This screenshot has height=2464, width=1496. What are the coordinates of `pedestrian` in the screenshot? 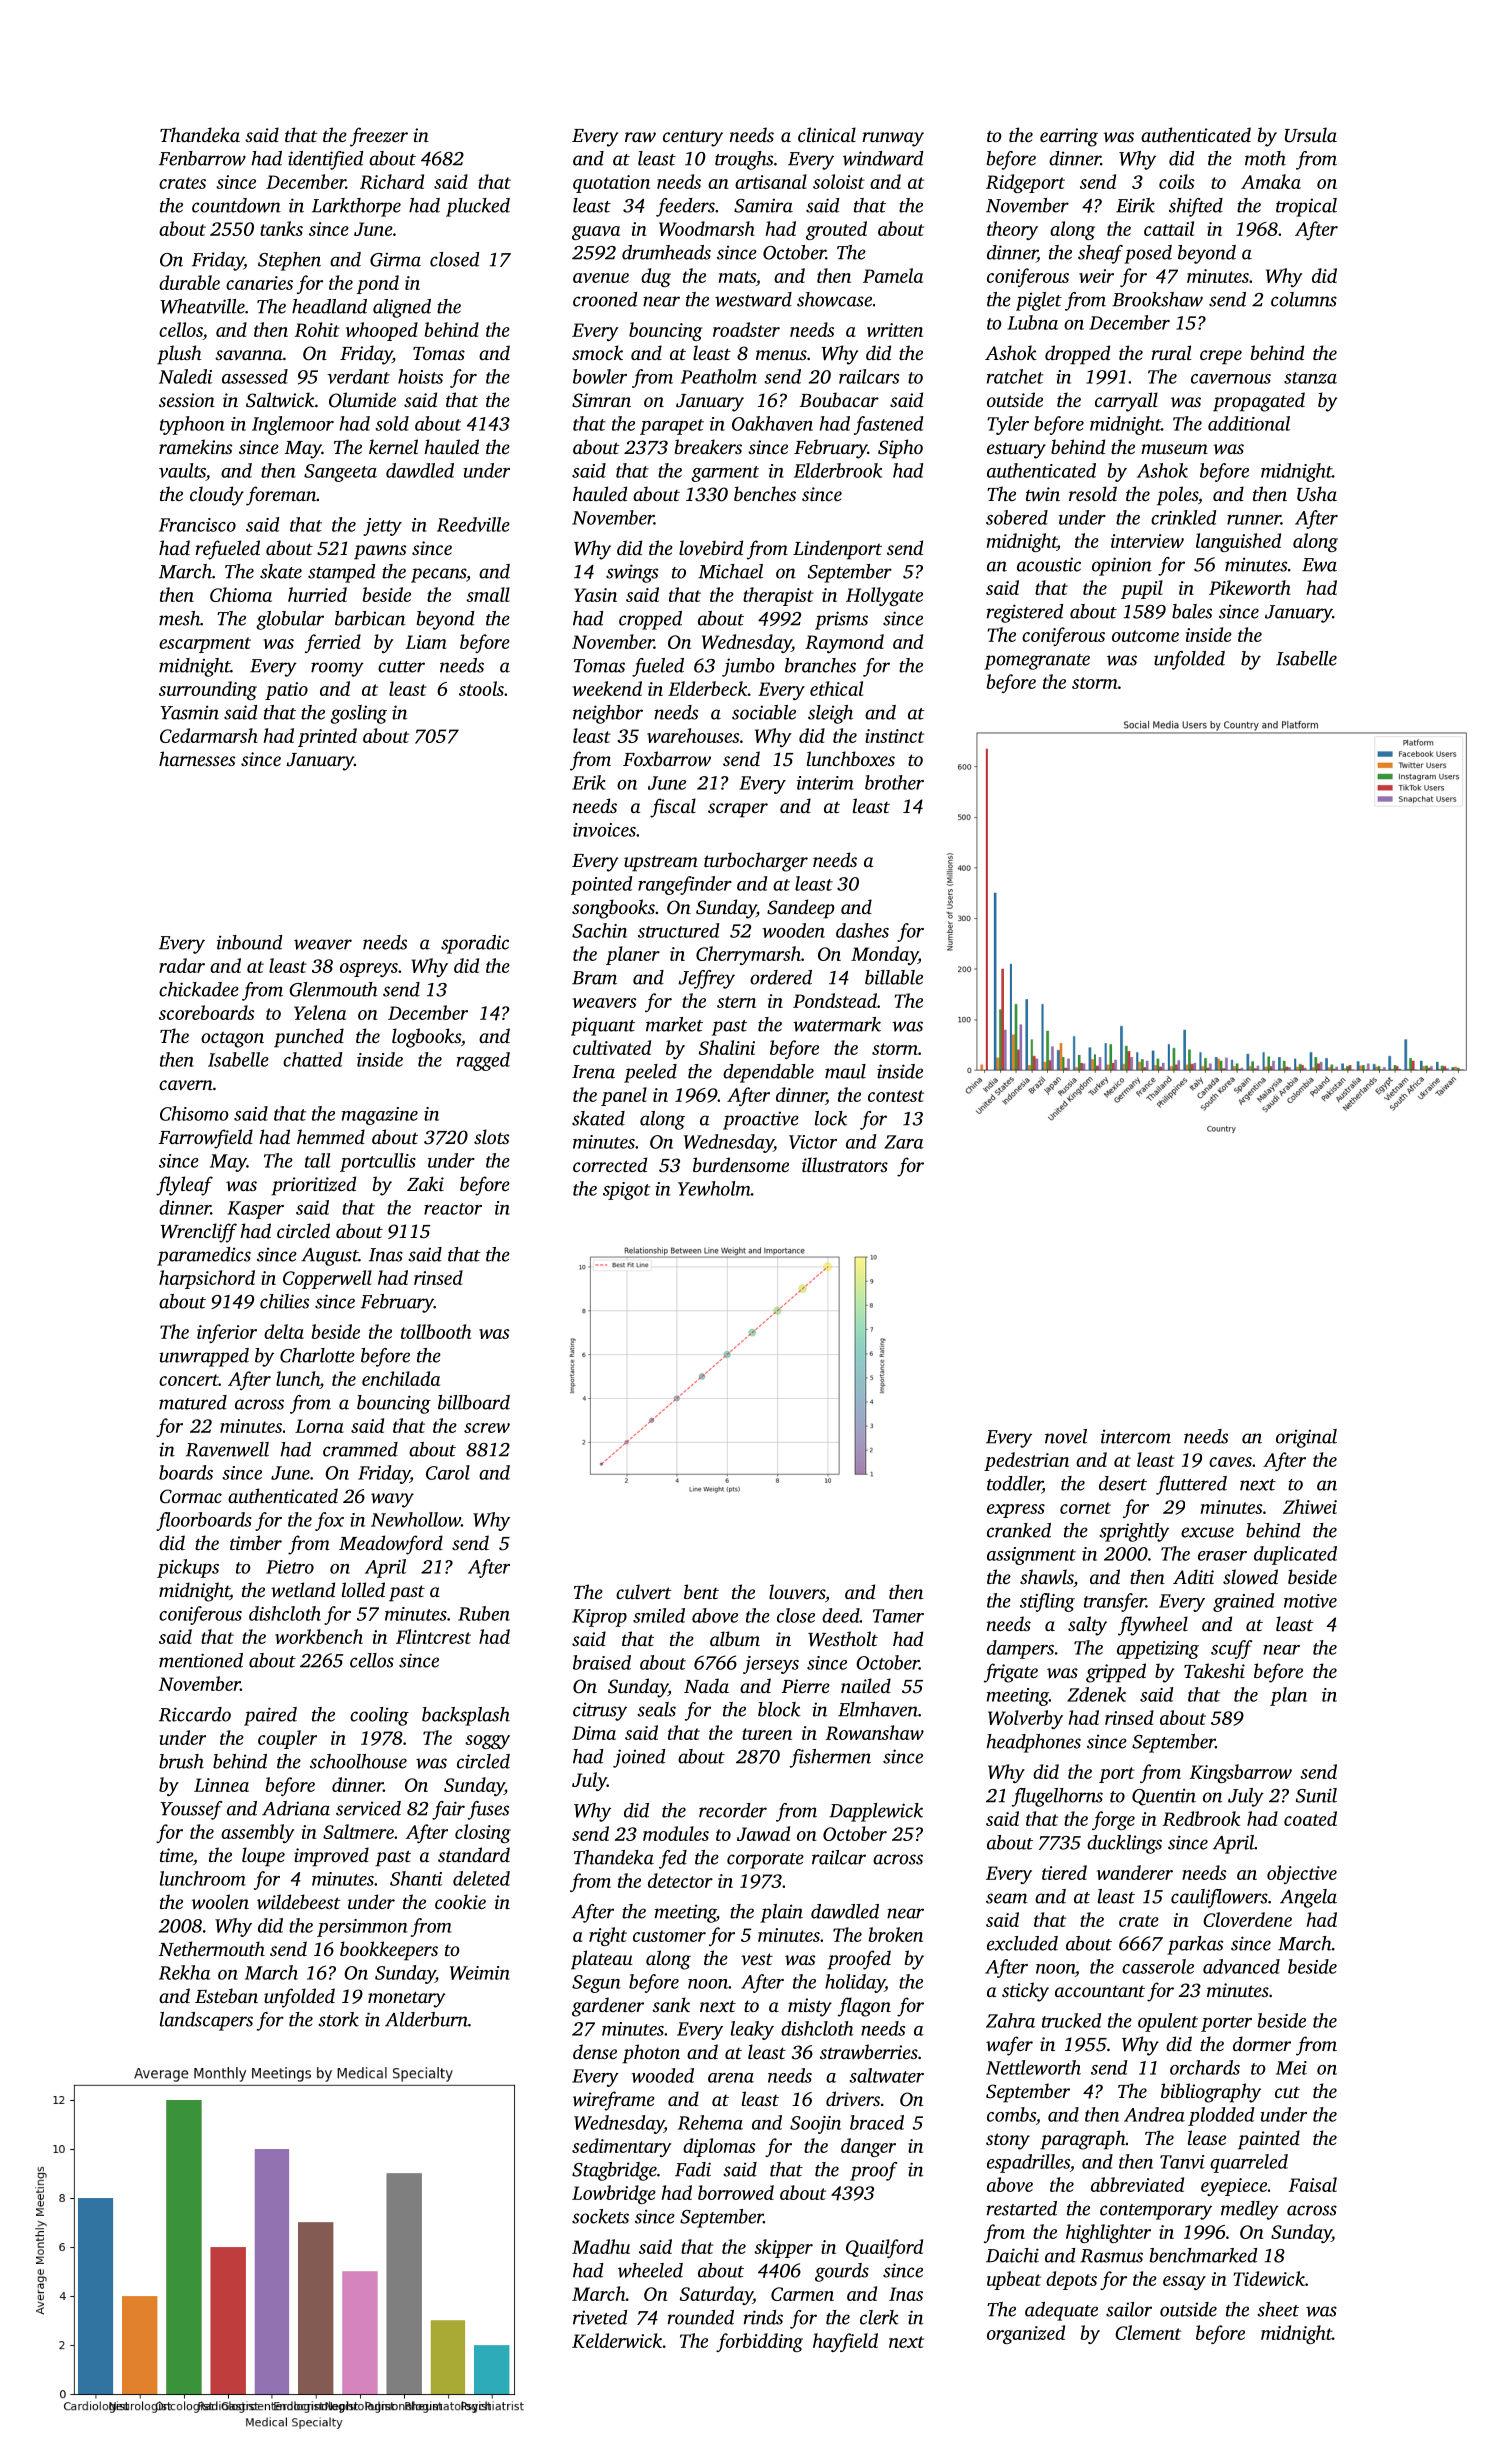 It's located at (1026, 1461).
